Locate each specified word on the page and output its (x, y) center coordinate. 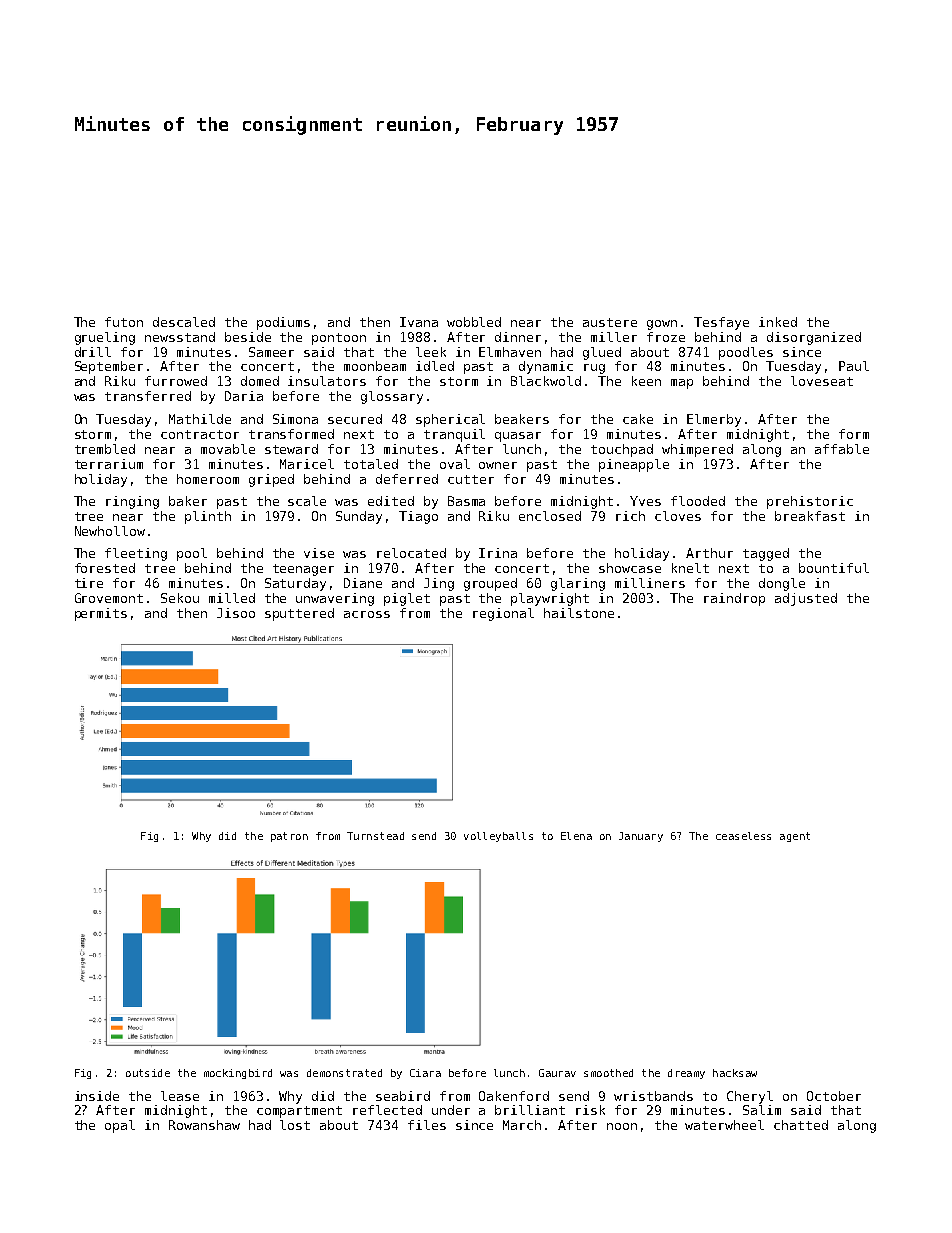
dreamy (686, 1074)
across (367, 614)
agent (795, 837)
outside (148, 1073)
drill (93, 352)
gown (662, 325)
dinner (518, 337)
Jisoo (236, 613)
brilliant (530, 1110)
